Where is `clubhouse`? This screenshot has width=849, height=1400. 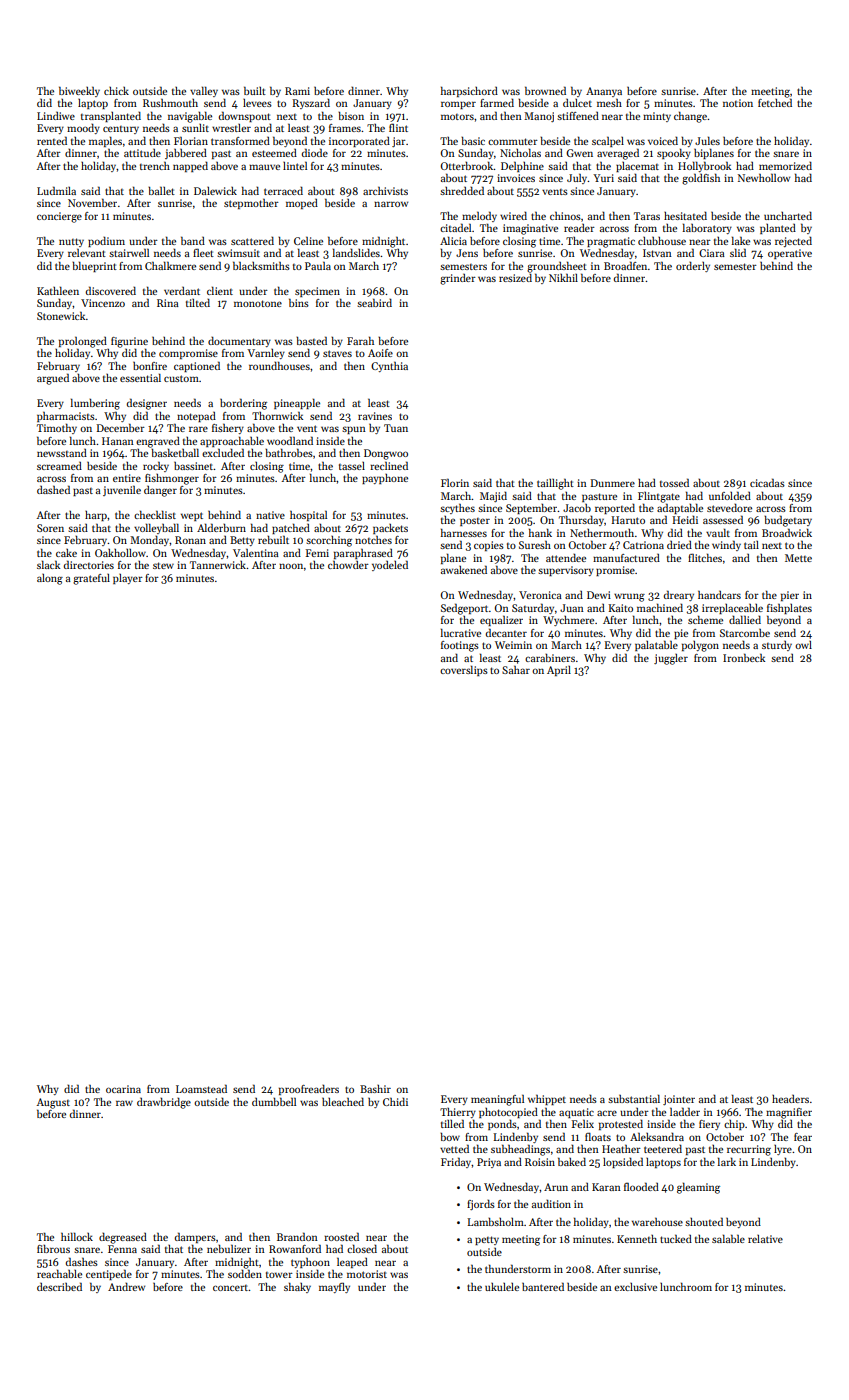
clubhouse is located at coordinates (662, 241).
